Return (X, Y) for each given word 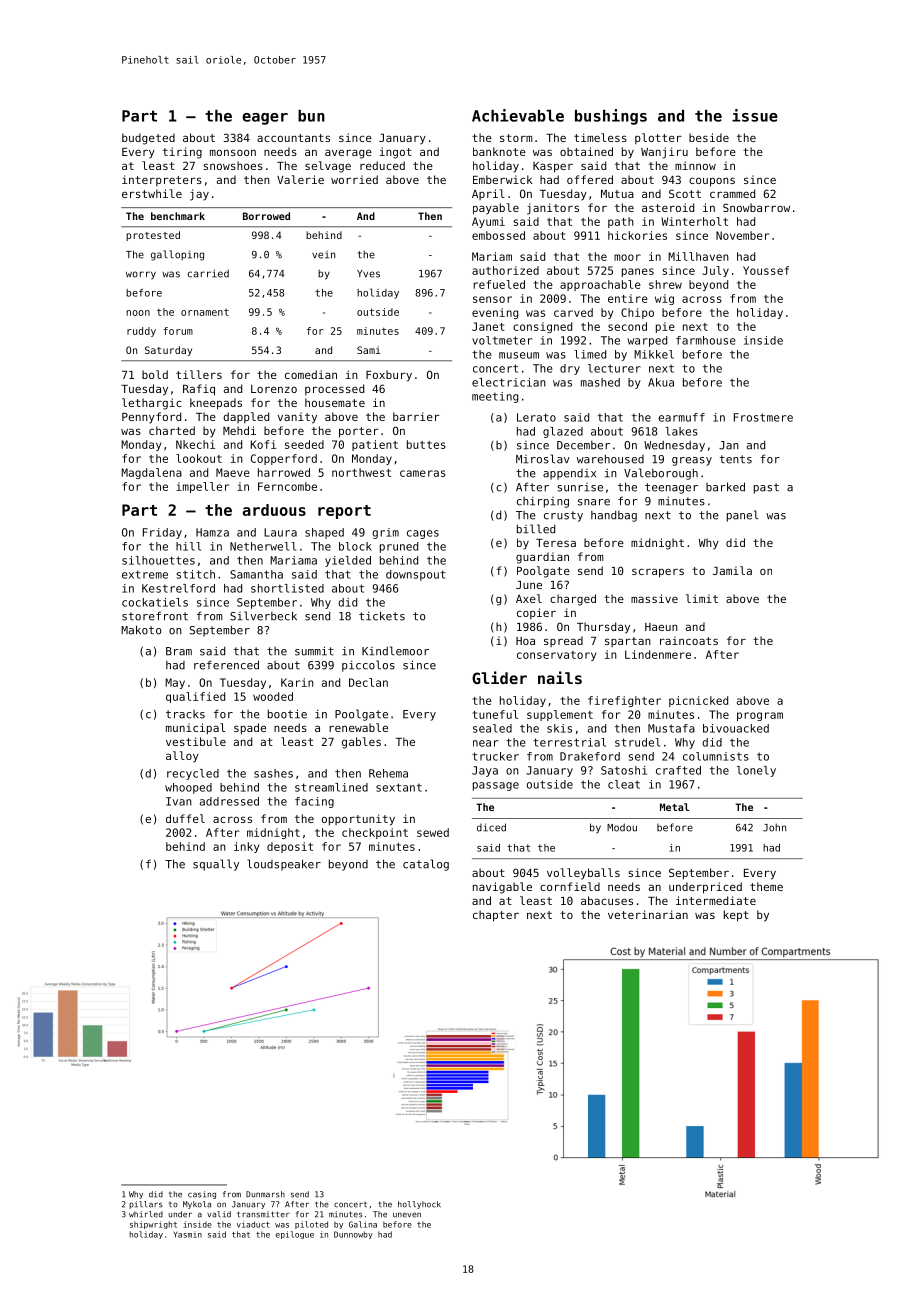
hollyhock (419, 1205)
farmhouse (706, 340)
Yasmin (187, 1234)
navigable (502, 888)
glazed (563, 432)
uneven (407, 1215)
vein (323, 254)
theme (766, 886)
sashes (273, 773)
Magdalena (151, 473)
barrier (416, 416)
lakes (681, 431)
